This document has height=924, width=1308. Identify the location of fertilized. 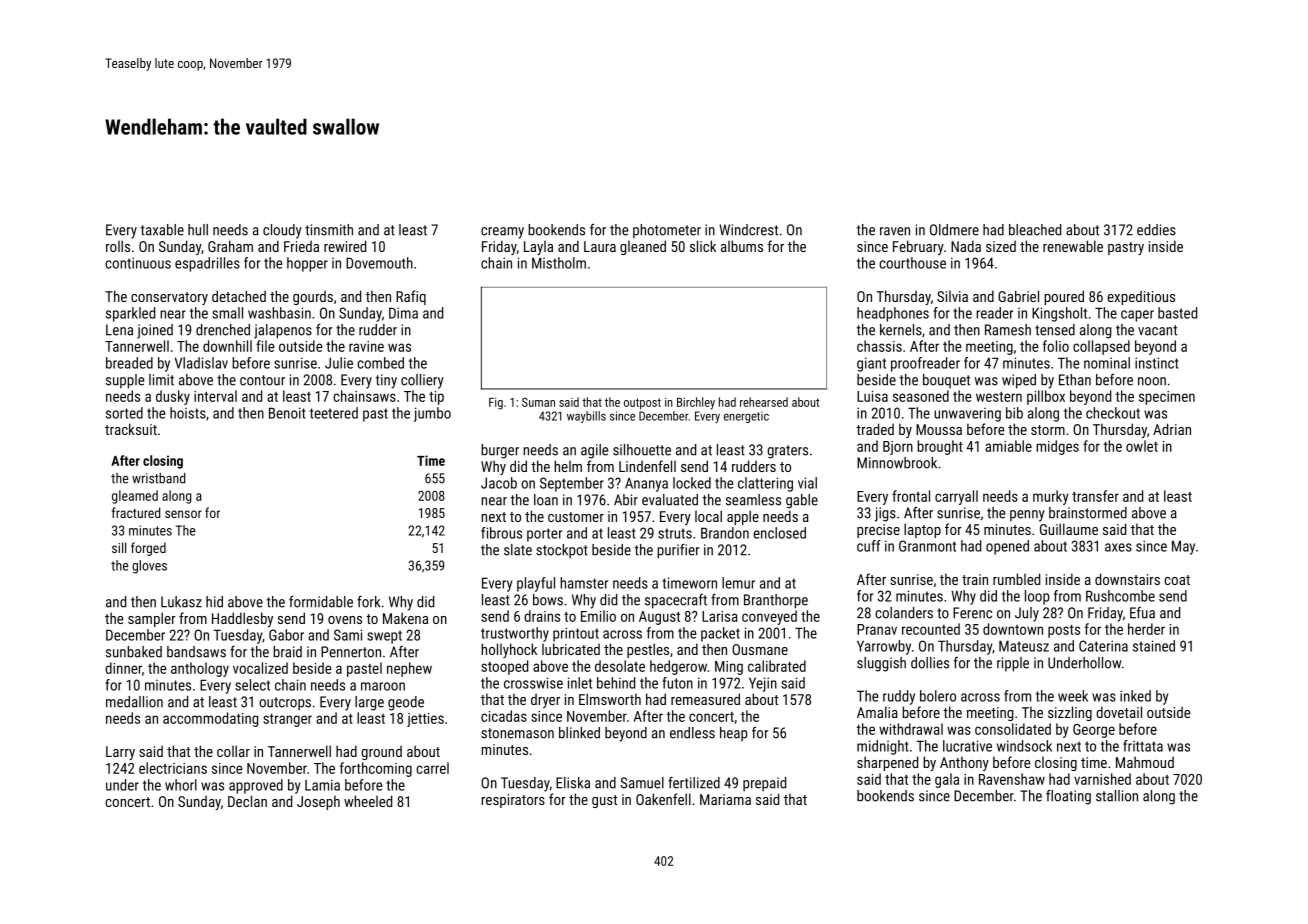
(694, 783).
